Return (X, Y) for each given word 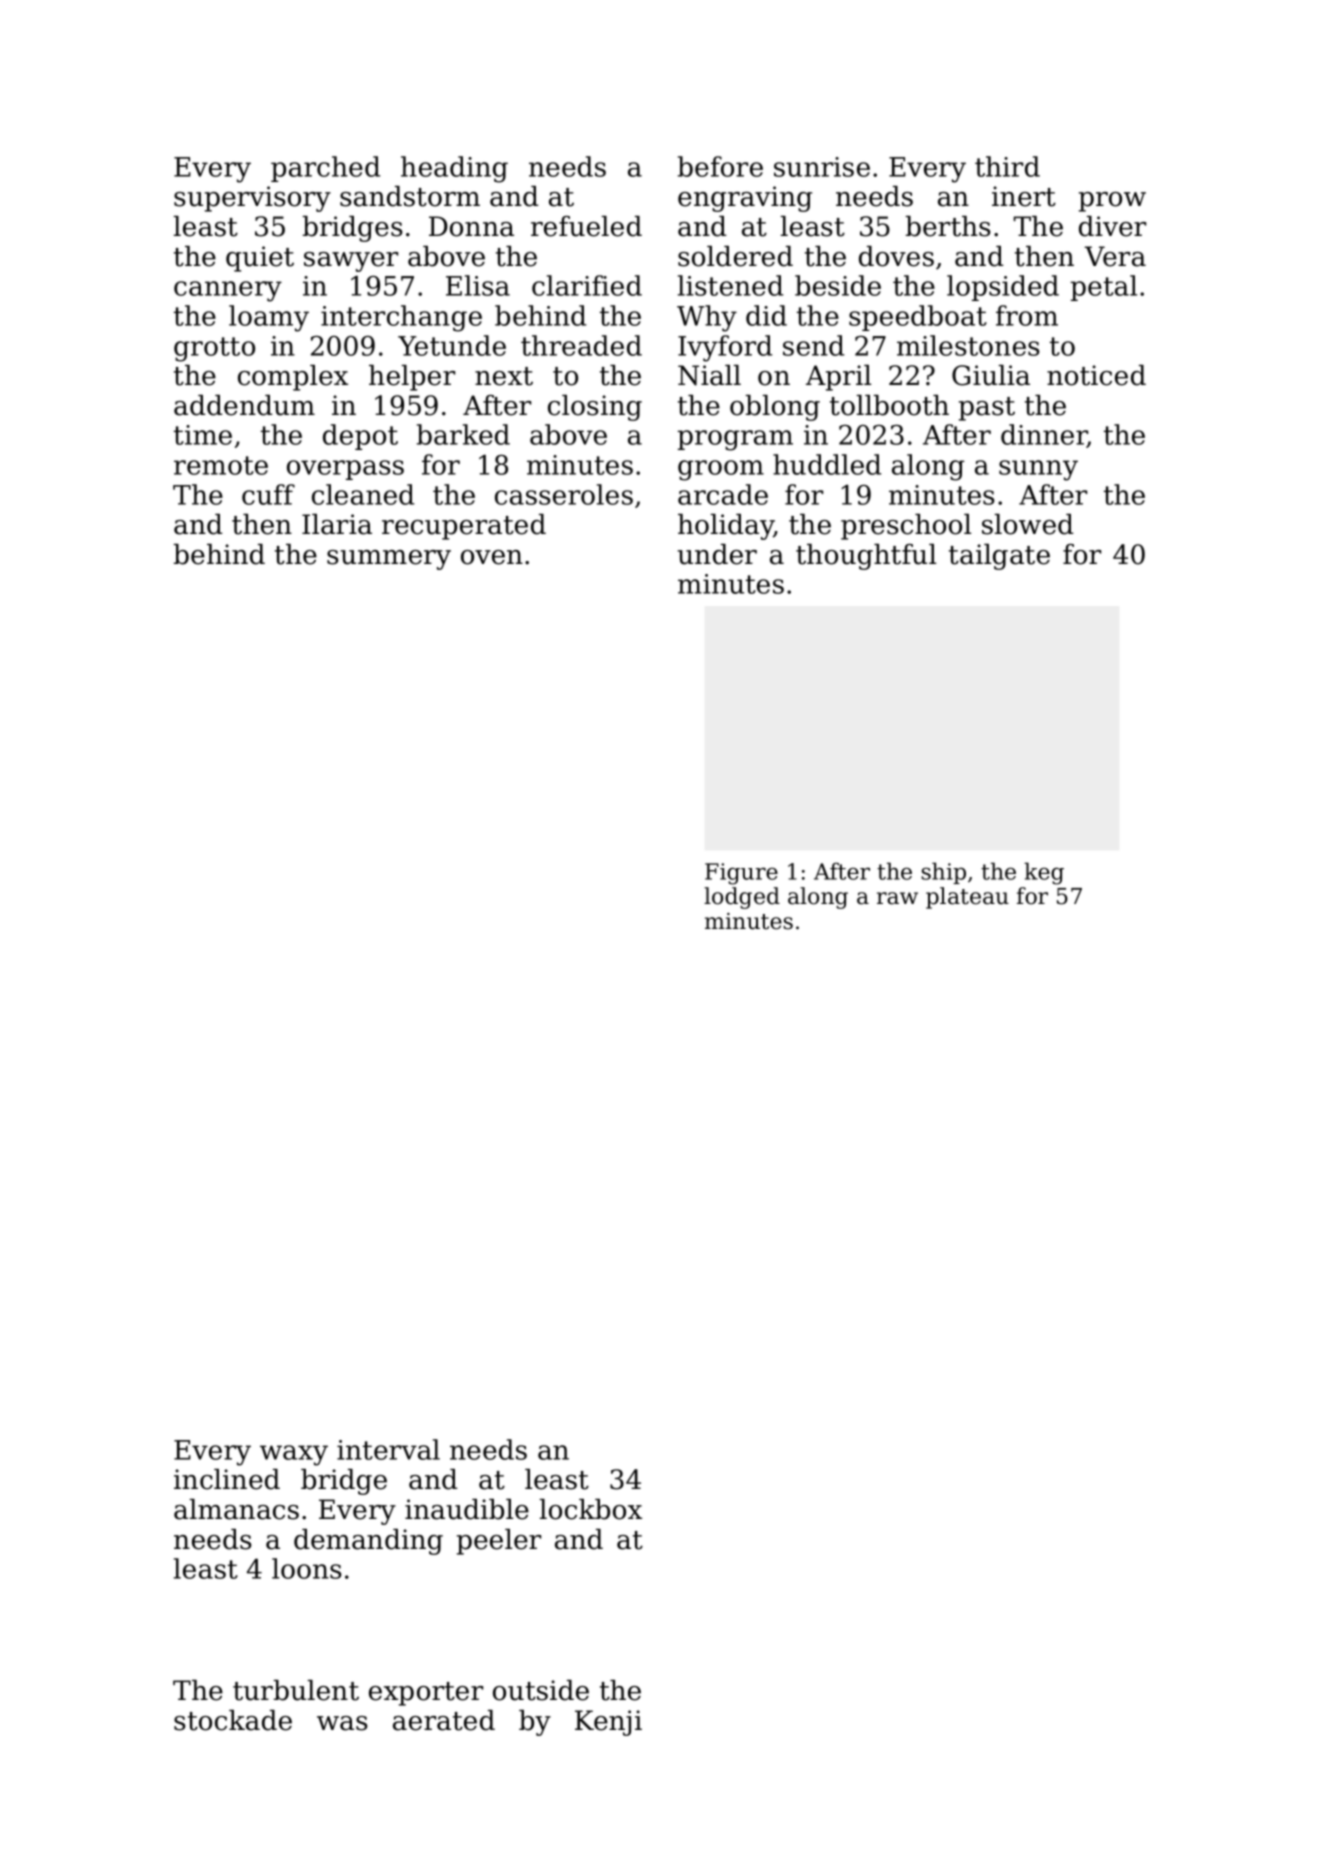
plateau (967, 898)
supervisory (252, 199)
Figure (741, 874)
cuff (268, 494)
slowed (1028, 524)
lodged (742, 898)
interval (388, 1449)
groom (721, 470)
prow (1112, 202)
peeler (499, 1542)
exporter (426, 1694)
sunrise (822, 167)
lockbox (591, 1509)
